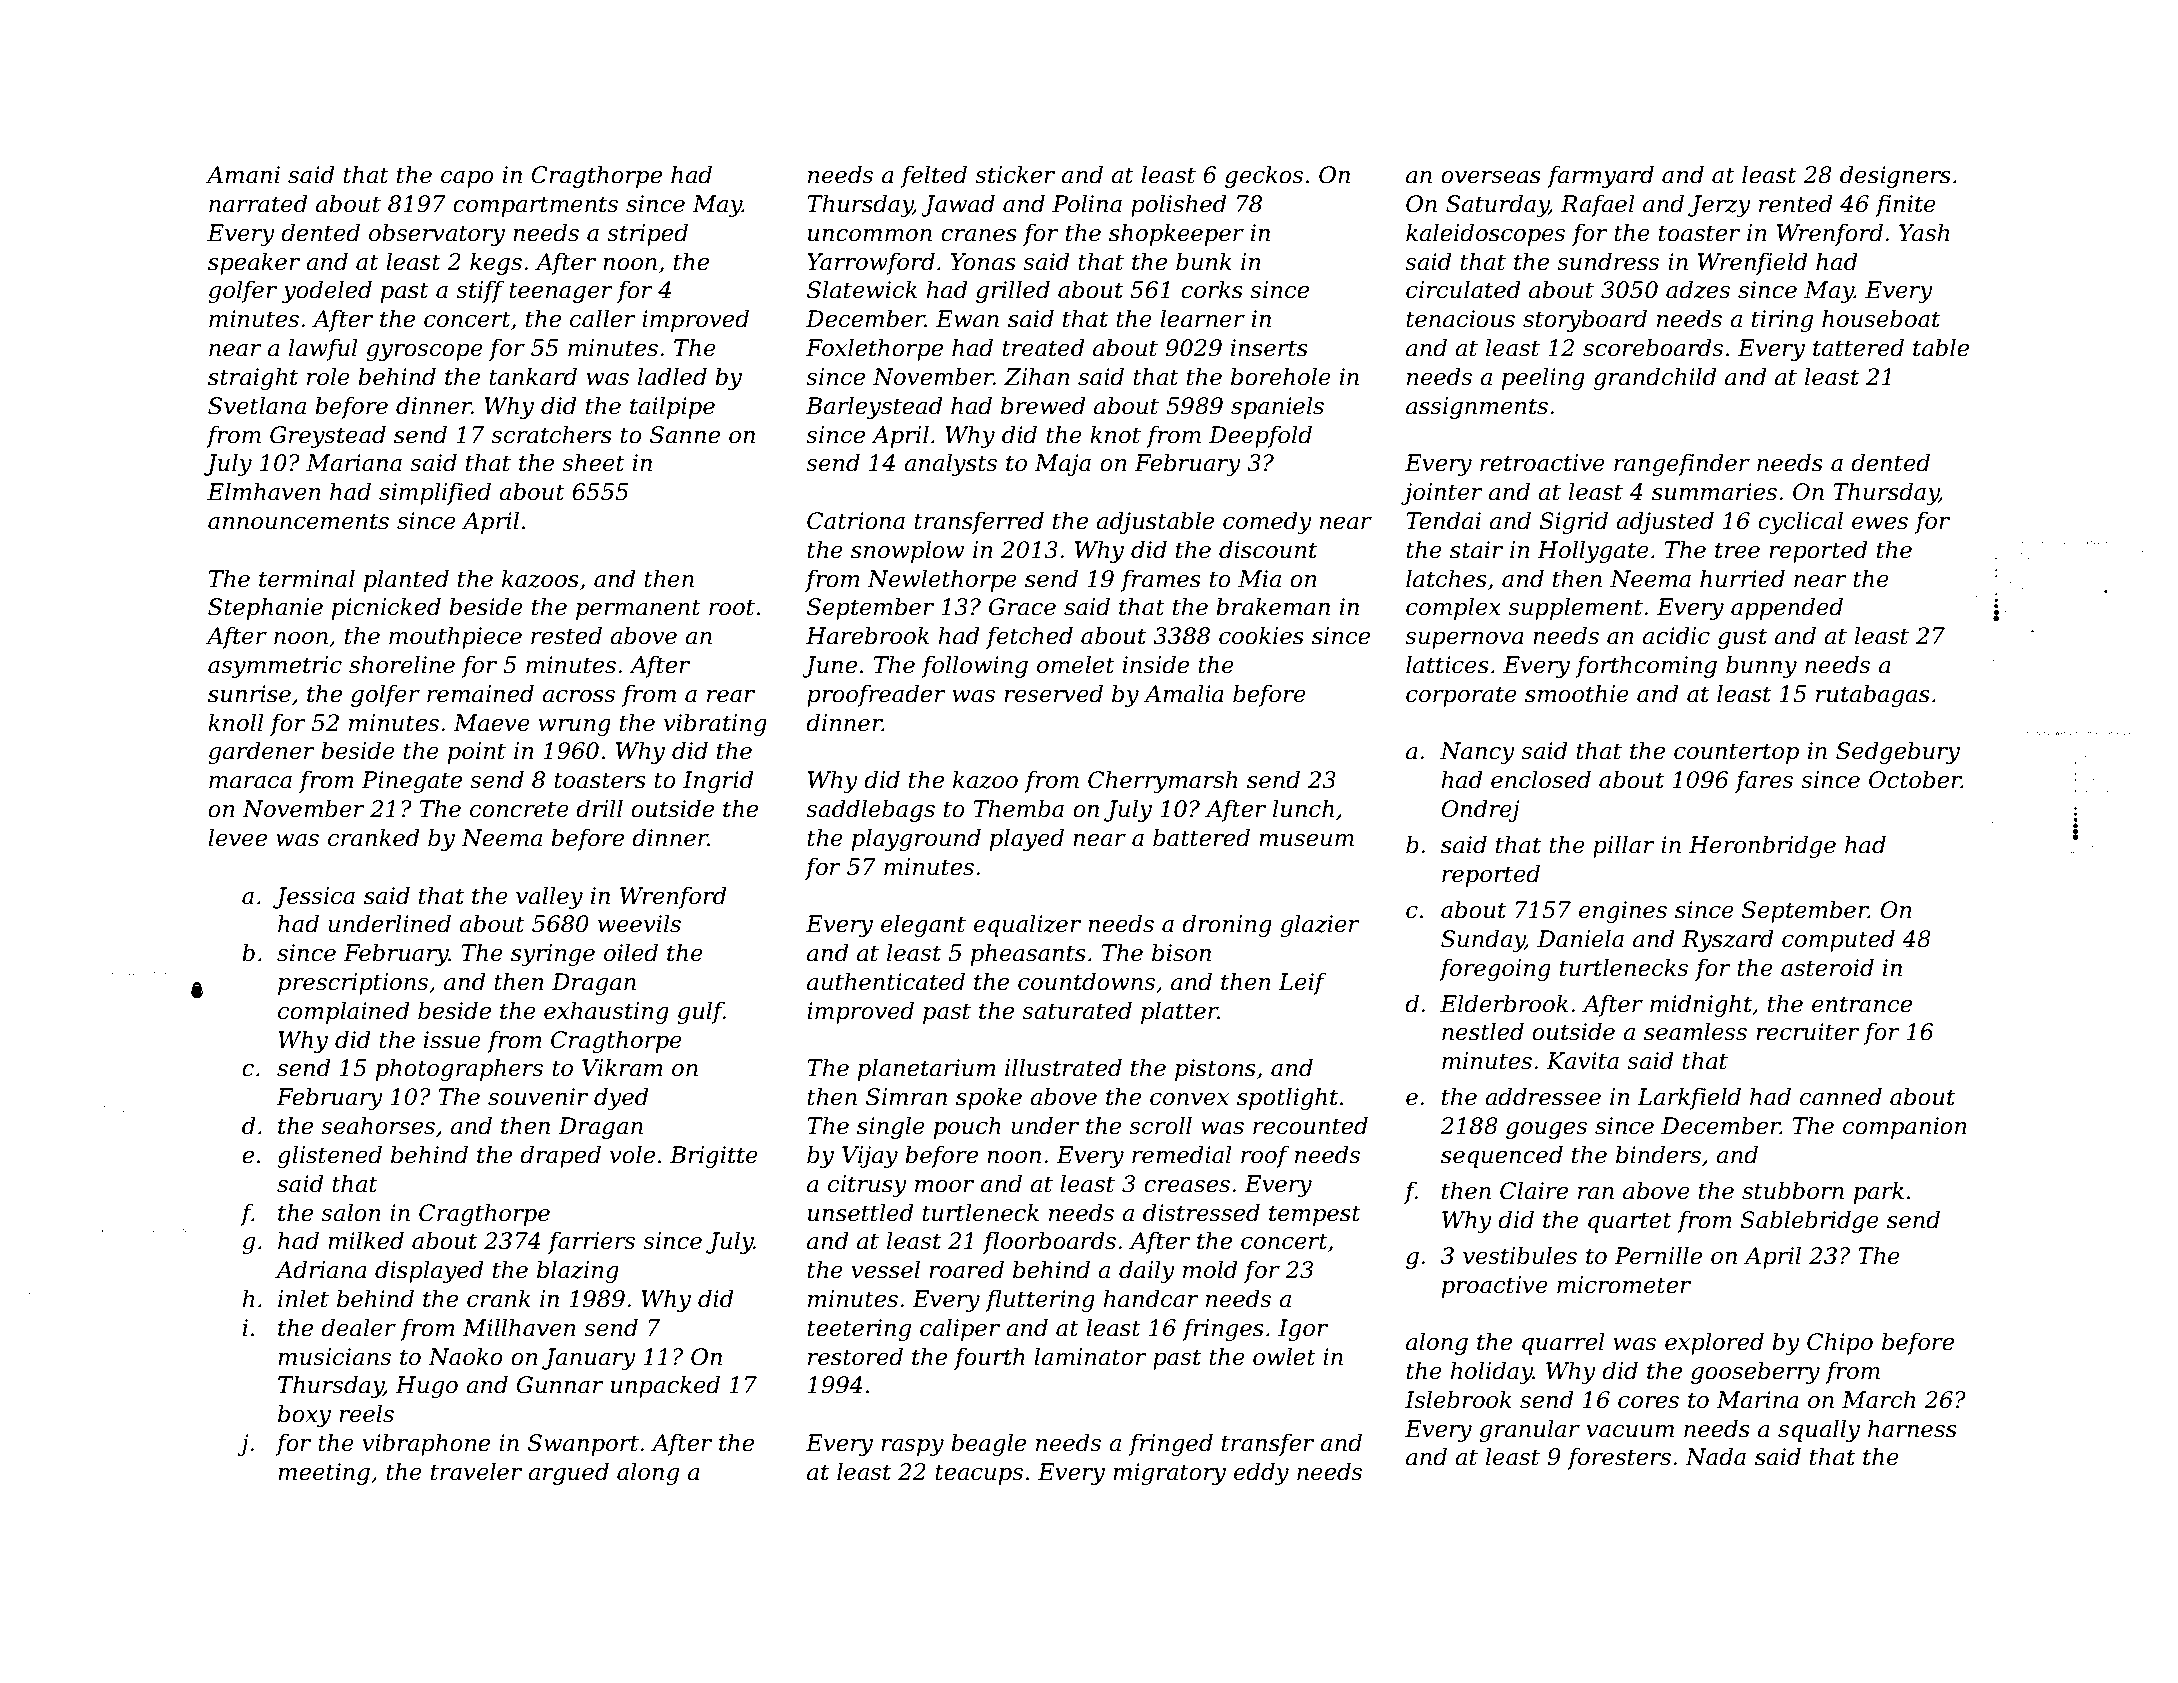  Describe the element at coordinates (553, 955) in the page. I see `syringe` at that location.
